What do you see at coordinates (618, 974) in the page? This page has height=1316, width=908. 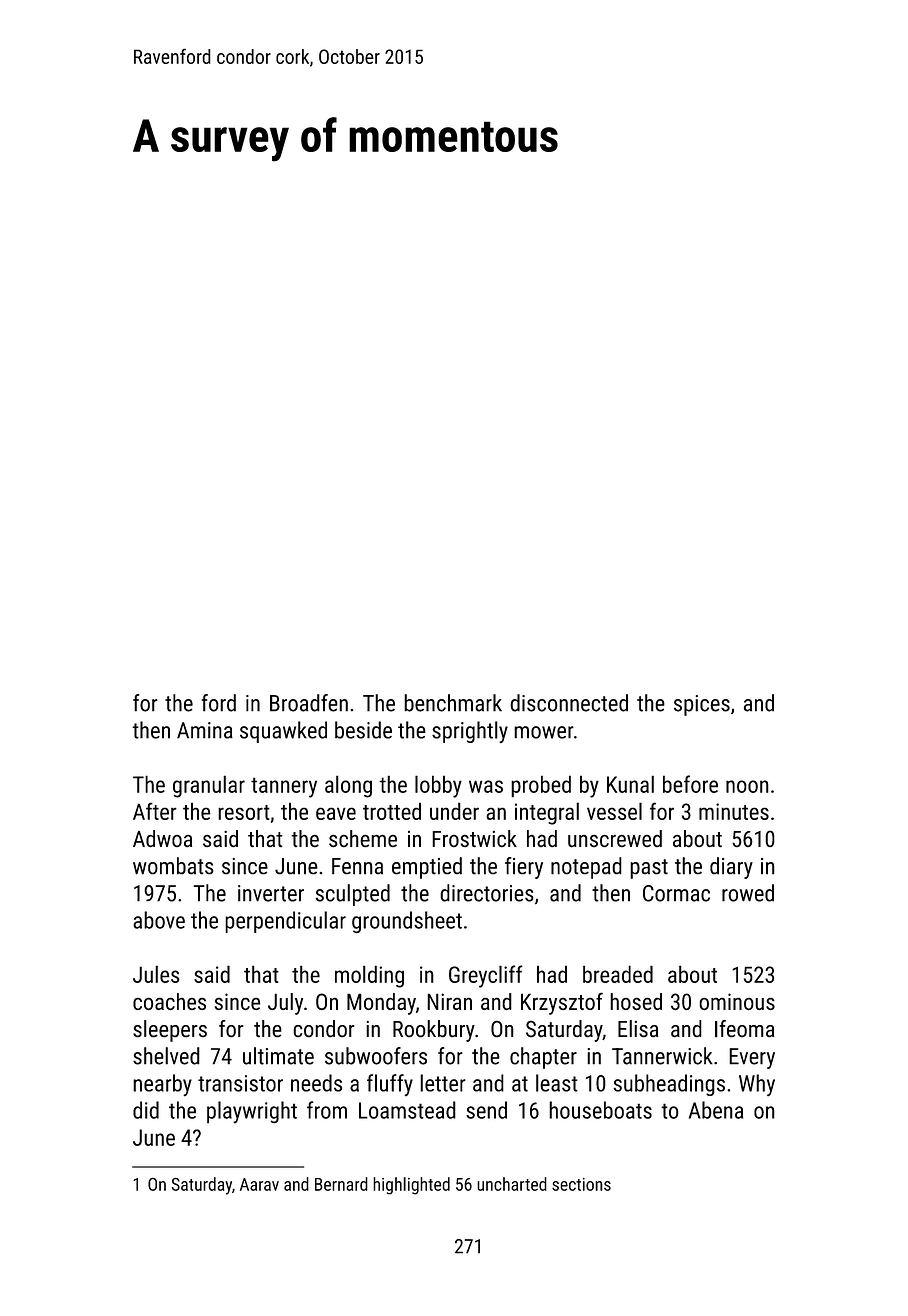 I see `breaded` at bounding box center [618, 974].
